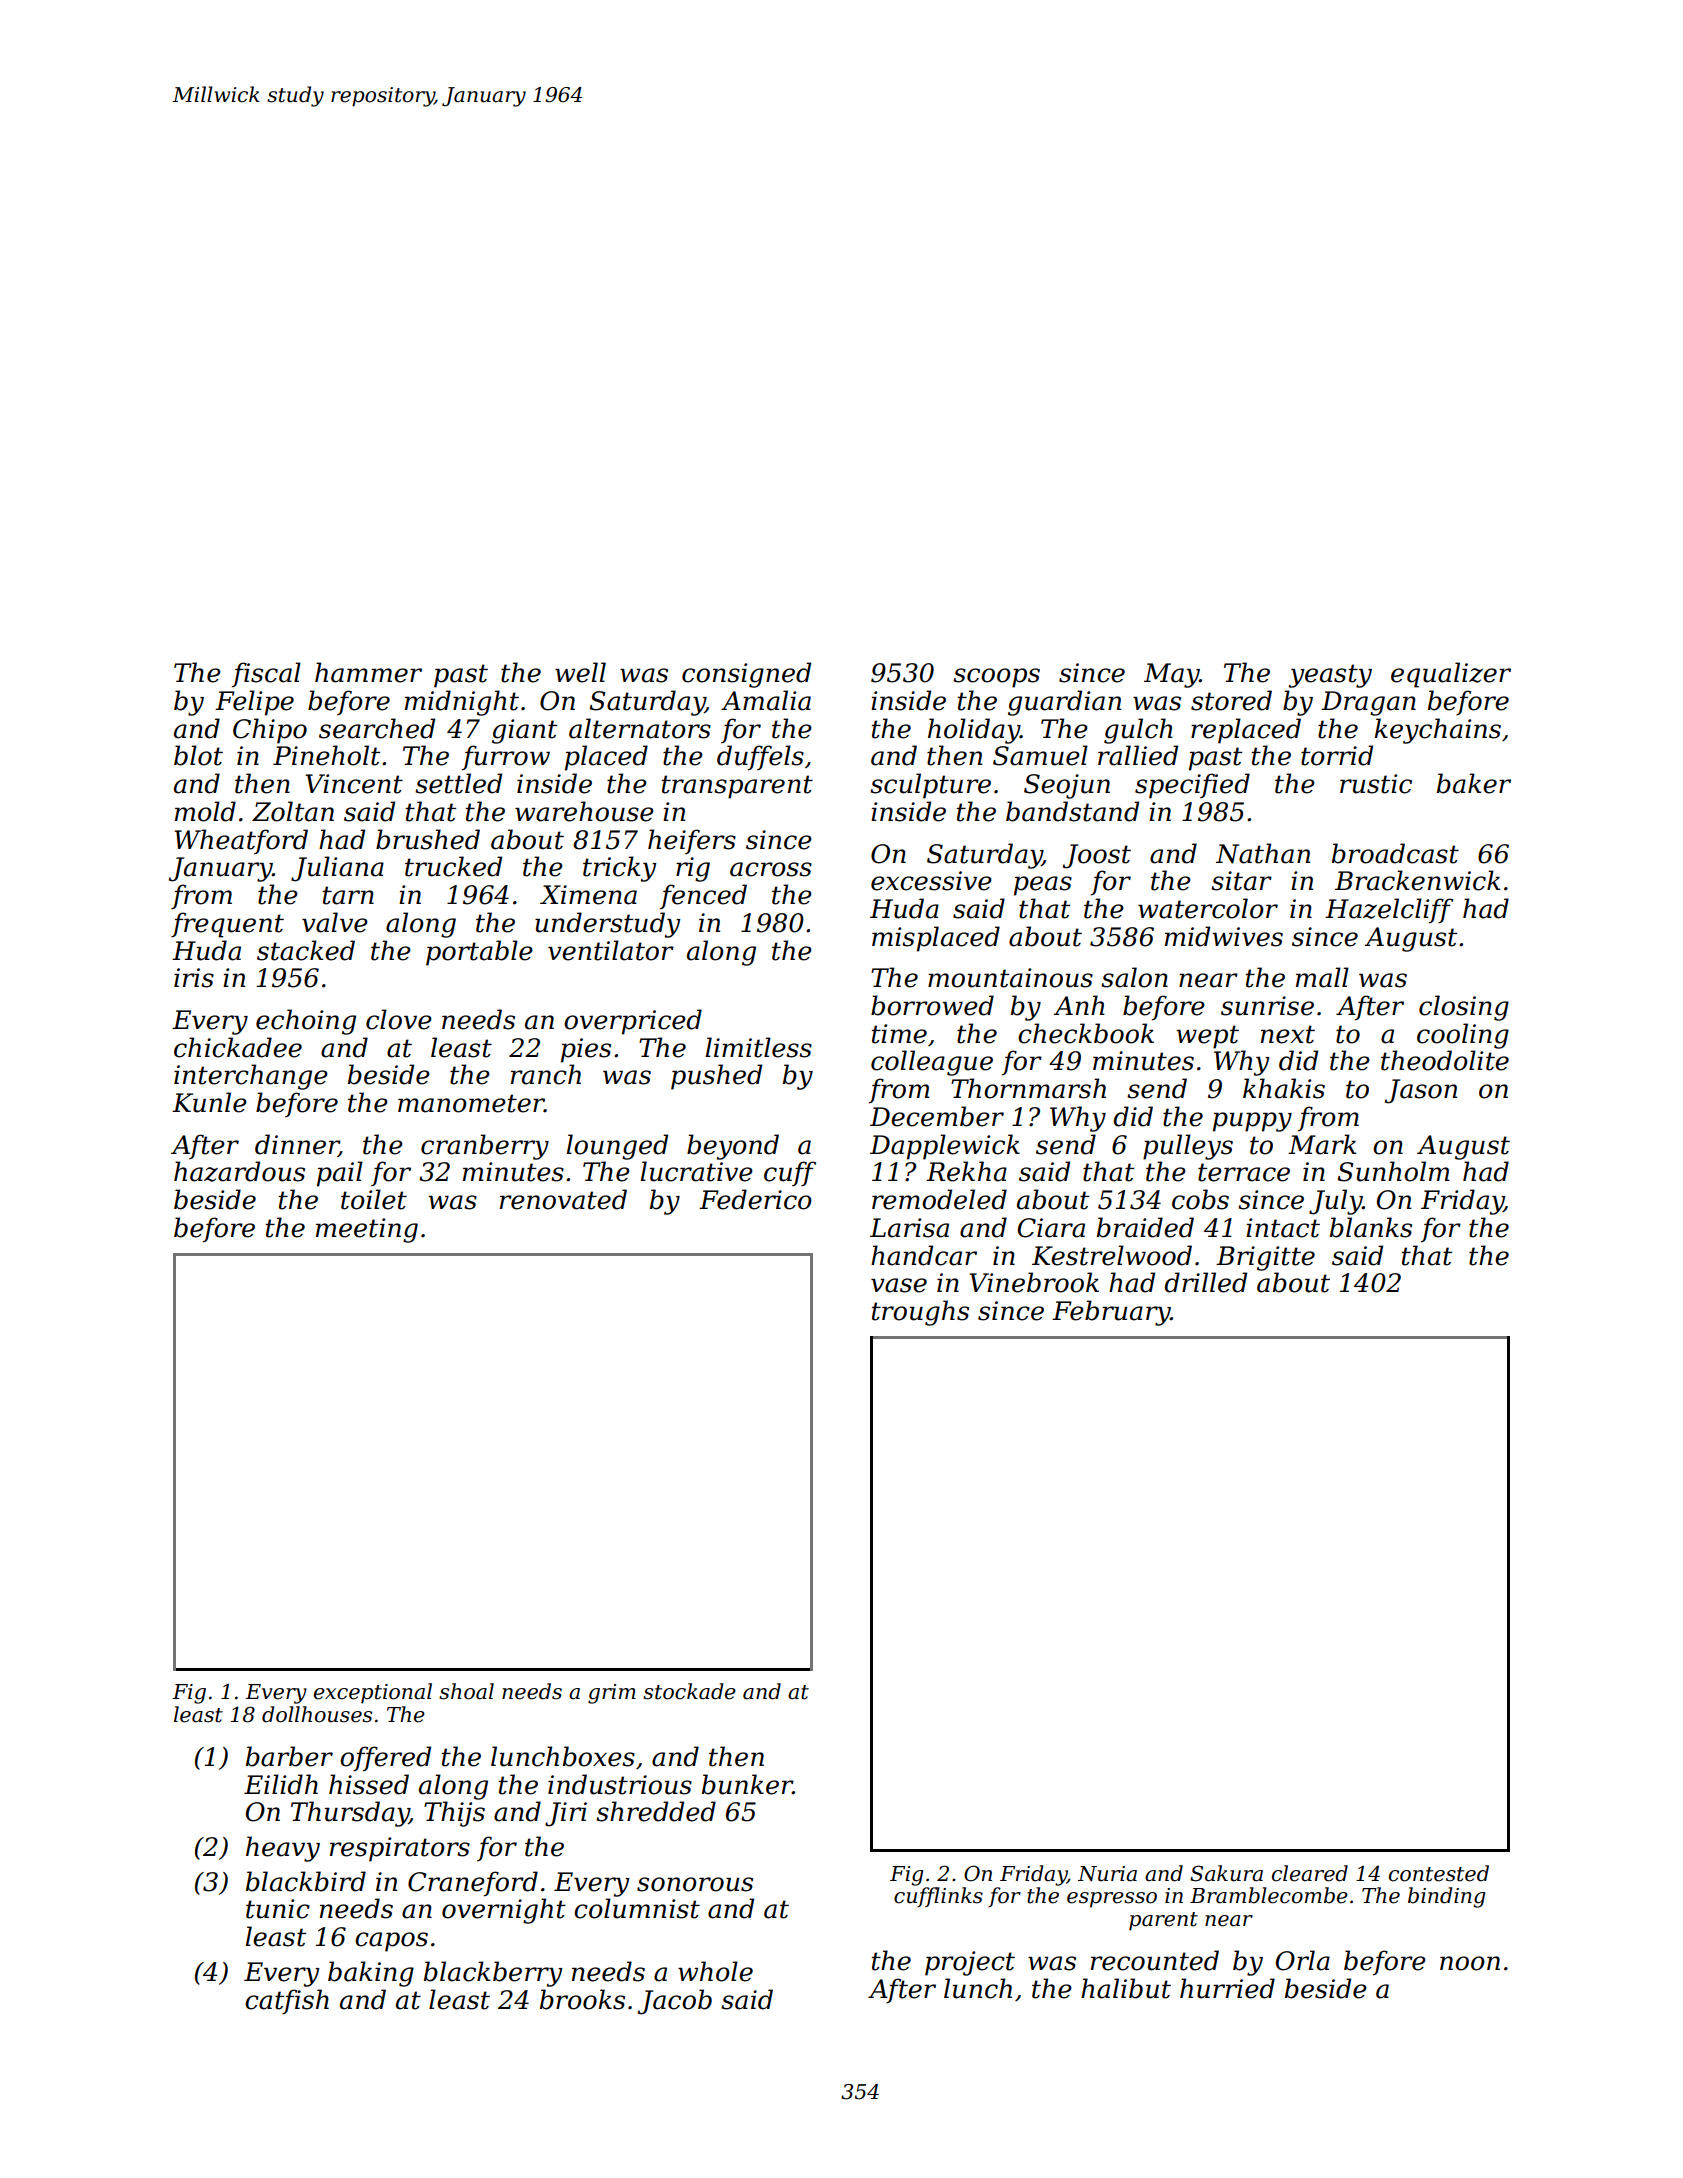  I want to click on warehouse, so click(584, 811).
